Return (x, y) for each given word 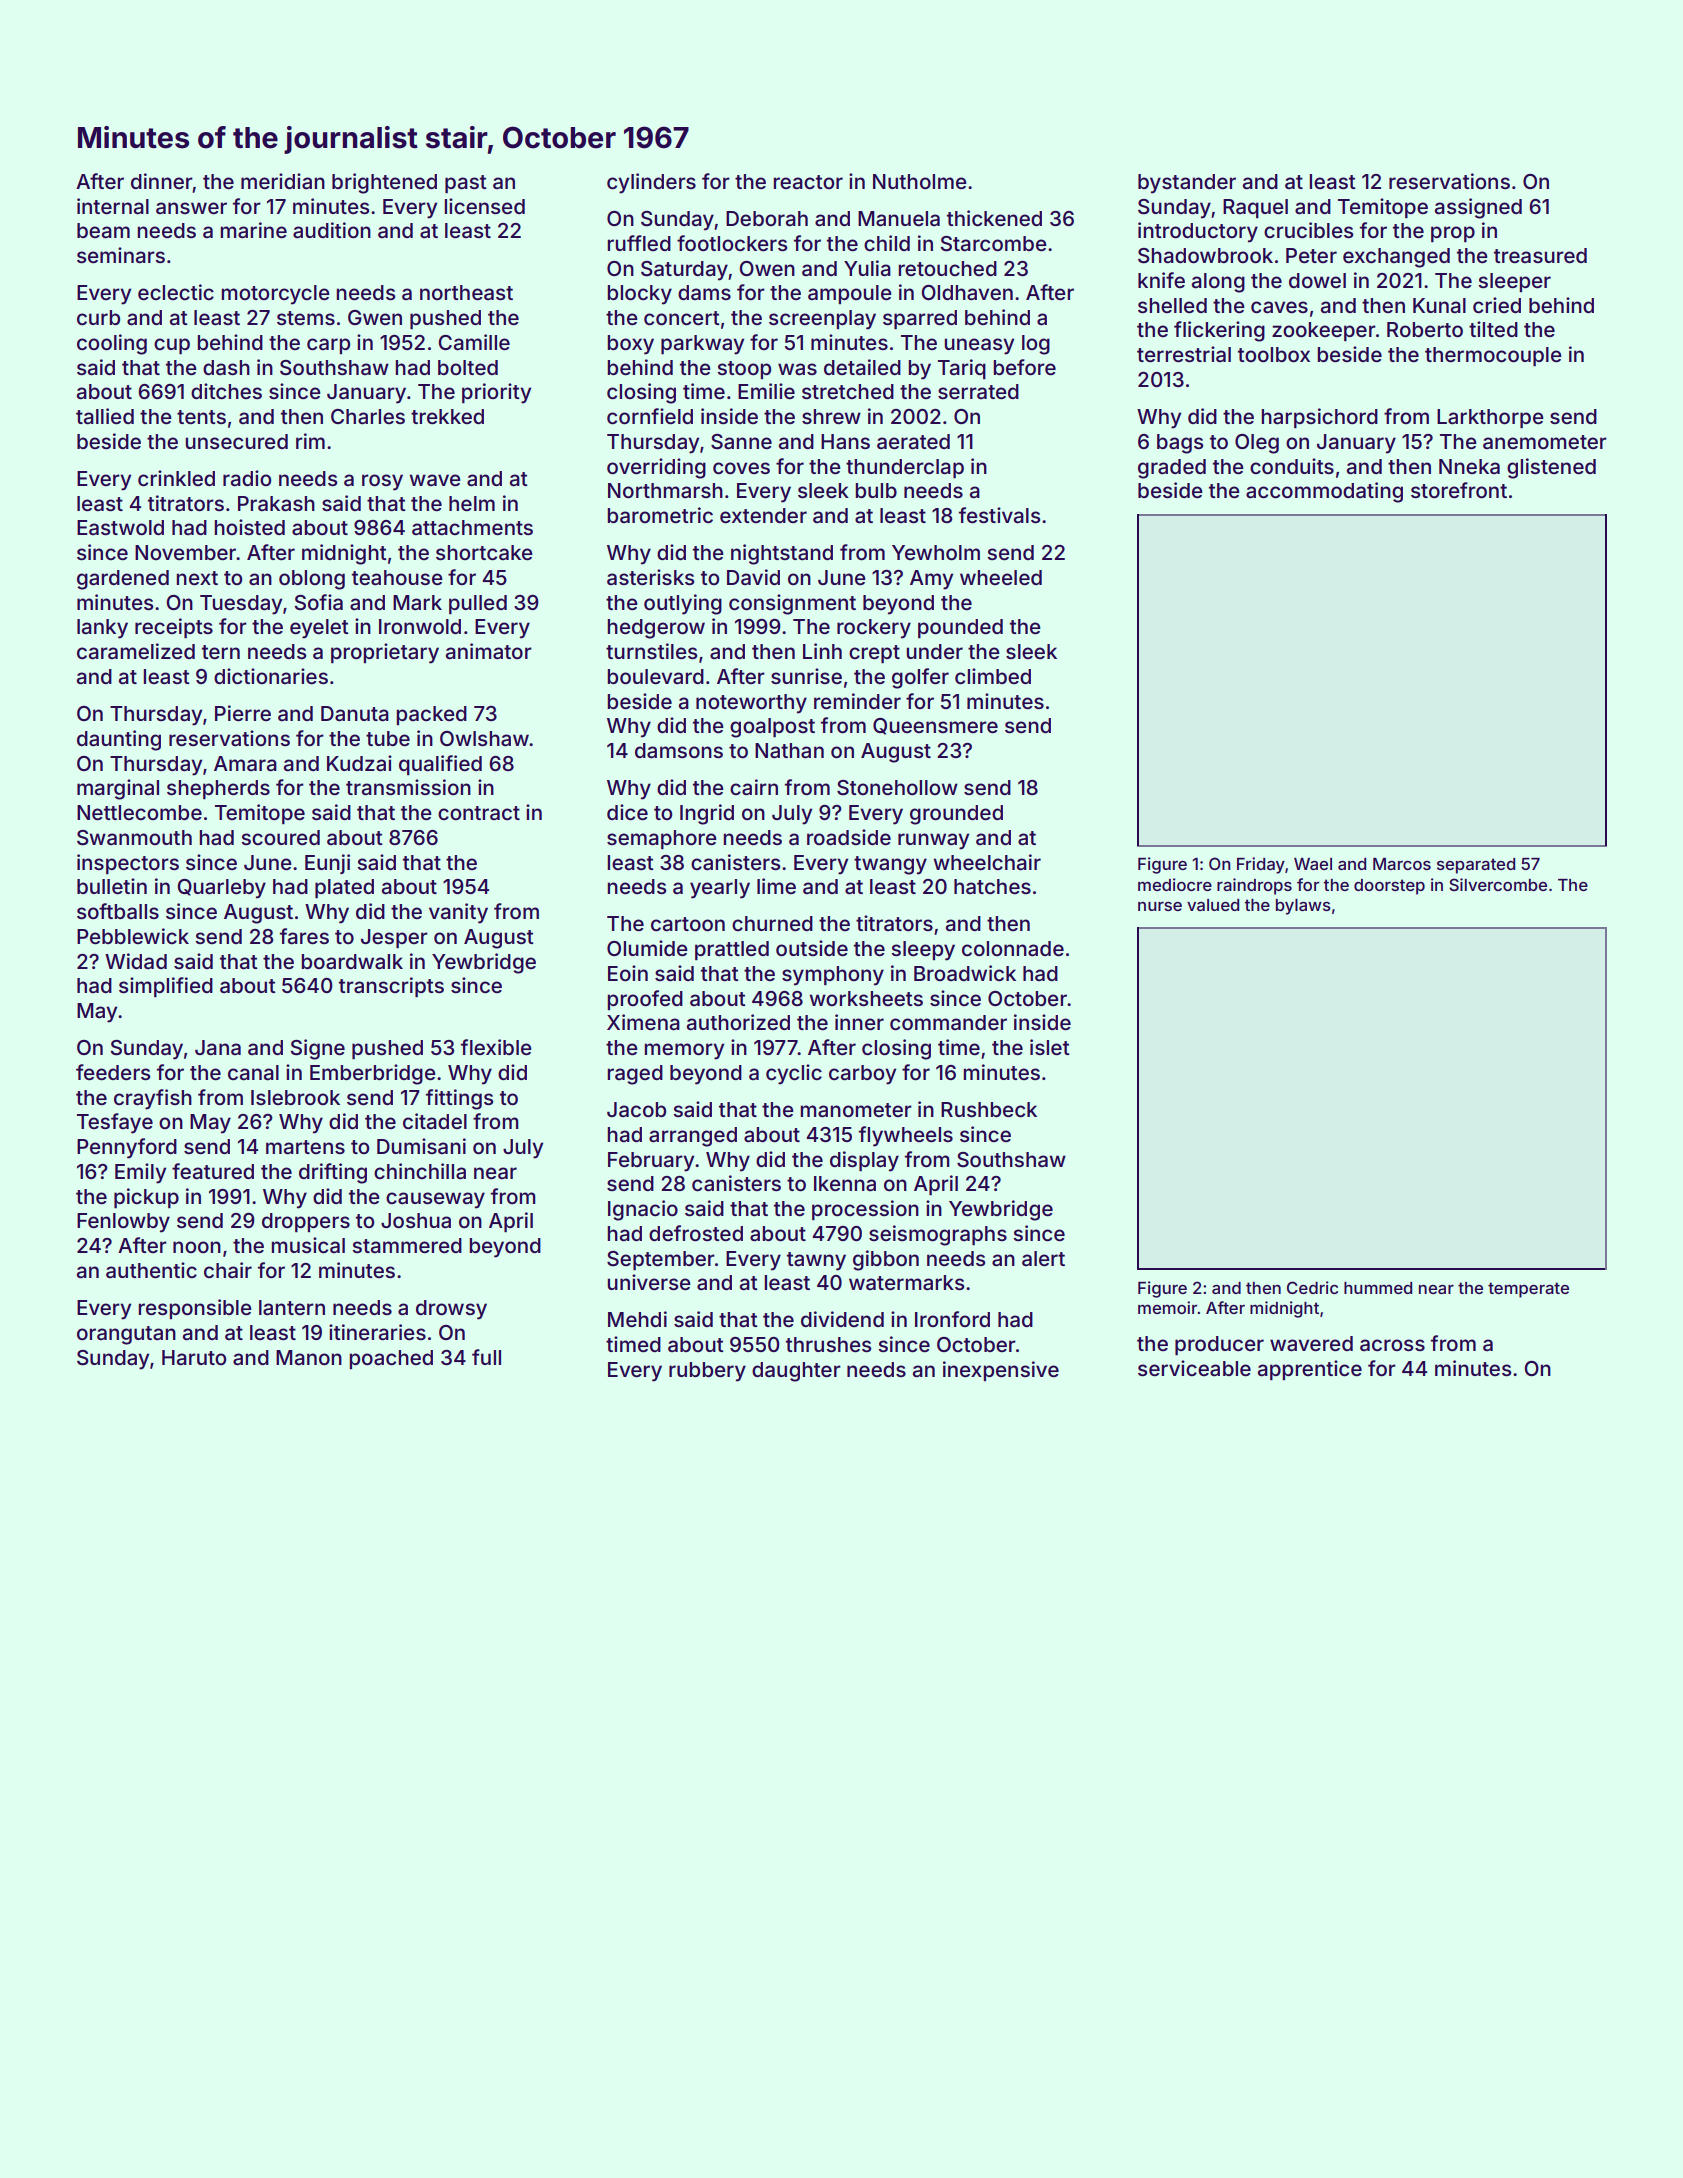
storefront (1459, 490)
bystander (1187, 184)
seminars (121, 255)
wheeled (1001, 577)
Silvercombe (1498, 884)
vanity (458, 913)
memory (684, 1051)
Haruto (194, 1358)
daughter (796, 1372)
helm (472, 503)
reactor (808, 182)
